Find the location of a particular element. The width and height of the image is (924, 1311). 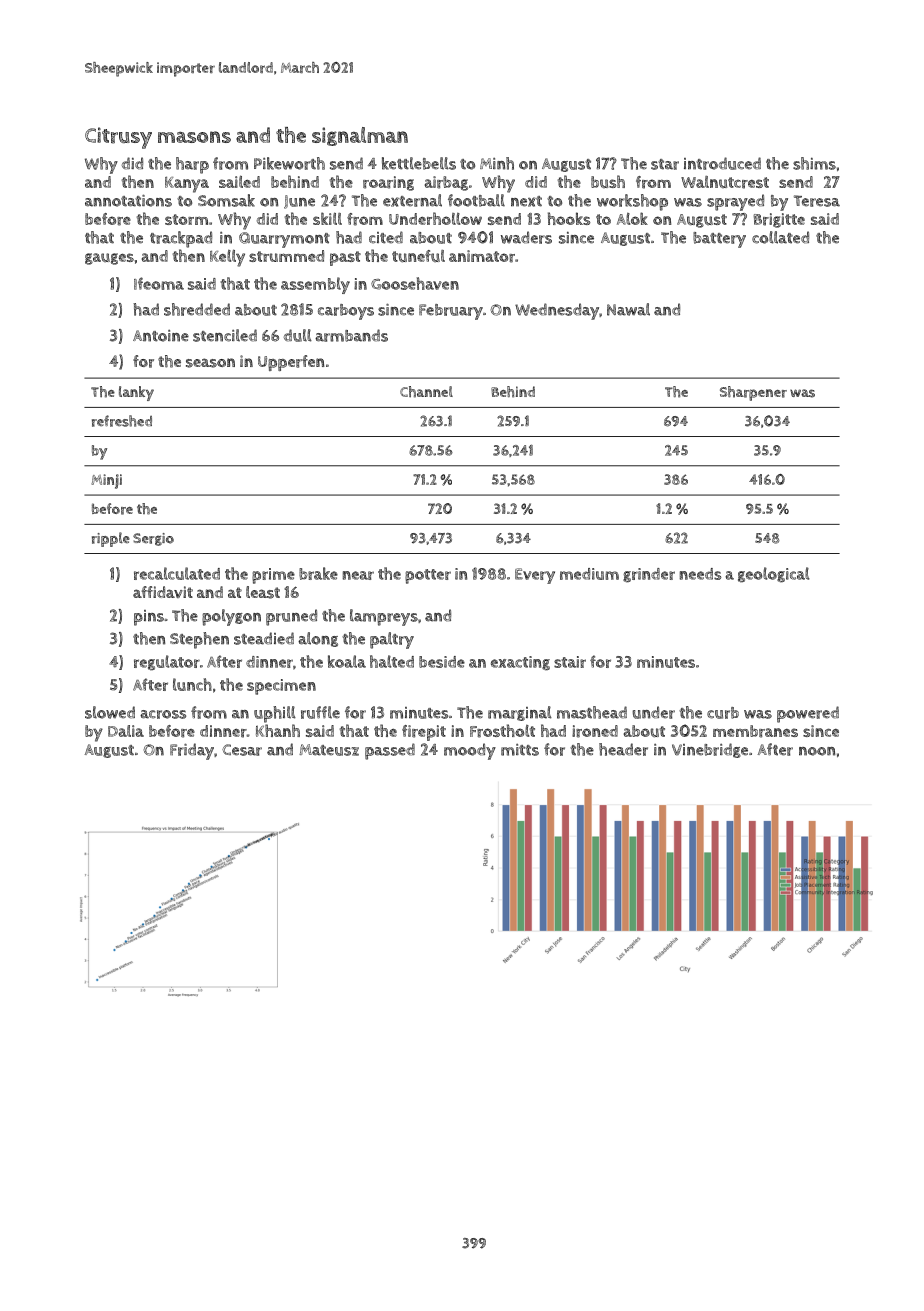

slowed is located at coordinates (110, 712).
